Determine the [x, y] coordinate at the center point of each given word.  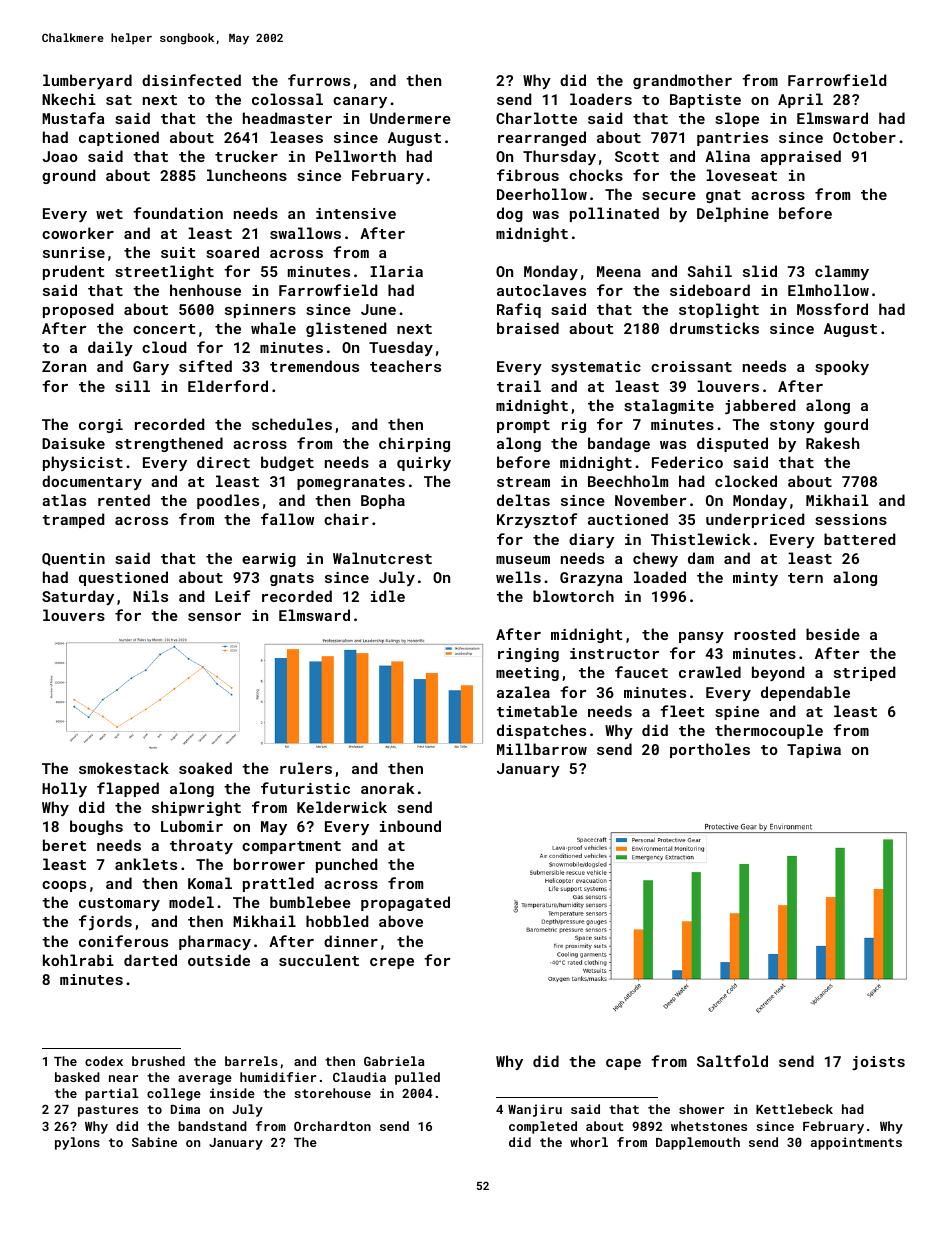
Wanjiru [535, 1110]
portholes [710, 750]
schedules [292, 424]
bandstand [212, 1126]
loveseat [741, 175]
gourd [846, 425]
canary [360, 102]
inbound [410, 826]
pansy [701, 637]
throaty [201, 846]
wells [518, 577]
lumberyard [87, 81]
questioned [123, 578]
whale [273, 328]
